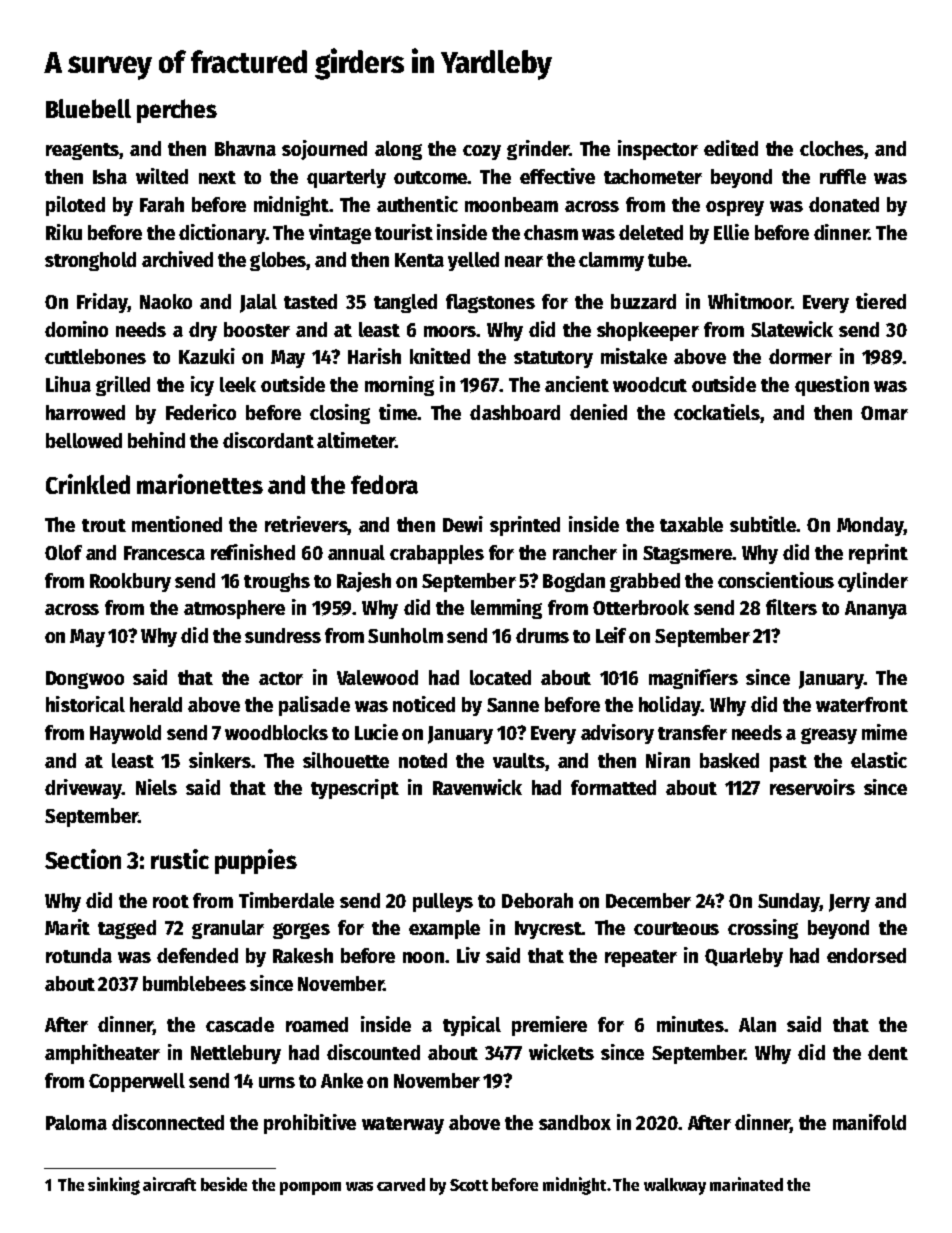 The image size is (952, 1233). I want to click on Crinkled, so click(88, 484).
